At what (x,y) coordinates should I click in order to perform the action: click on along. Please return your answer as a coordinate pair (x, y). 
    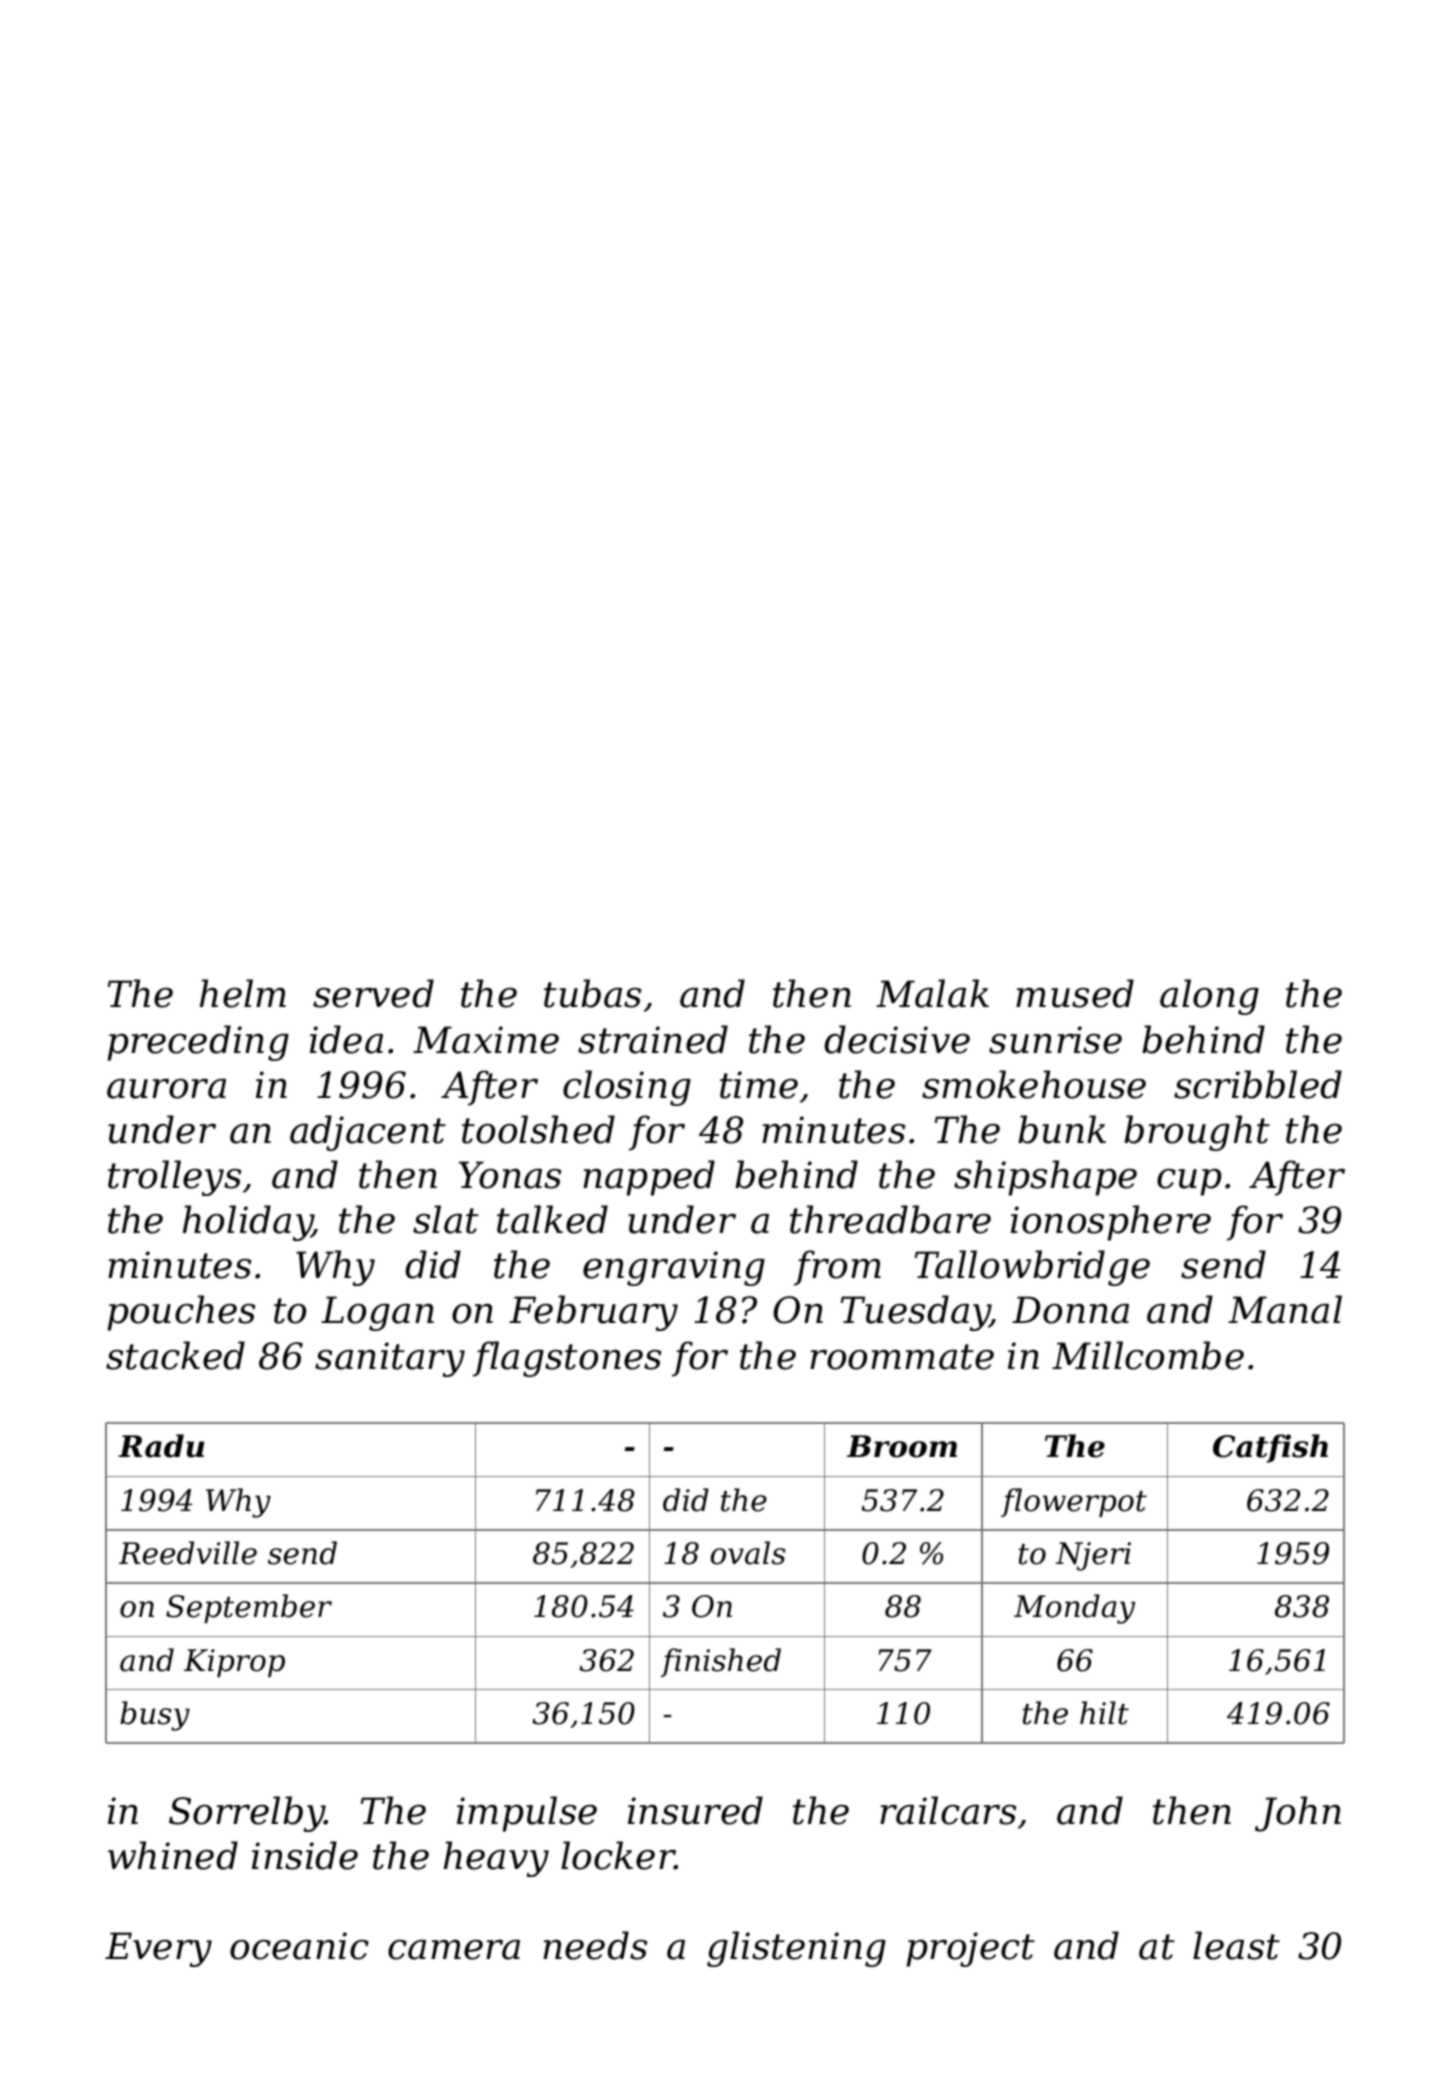
    Looking at the image, I should click on (1209, 997).
